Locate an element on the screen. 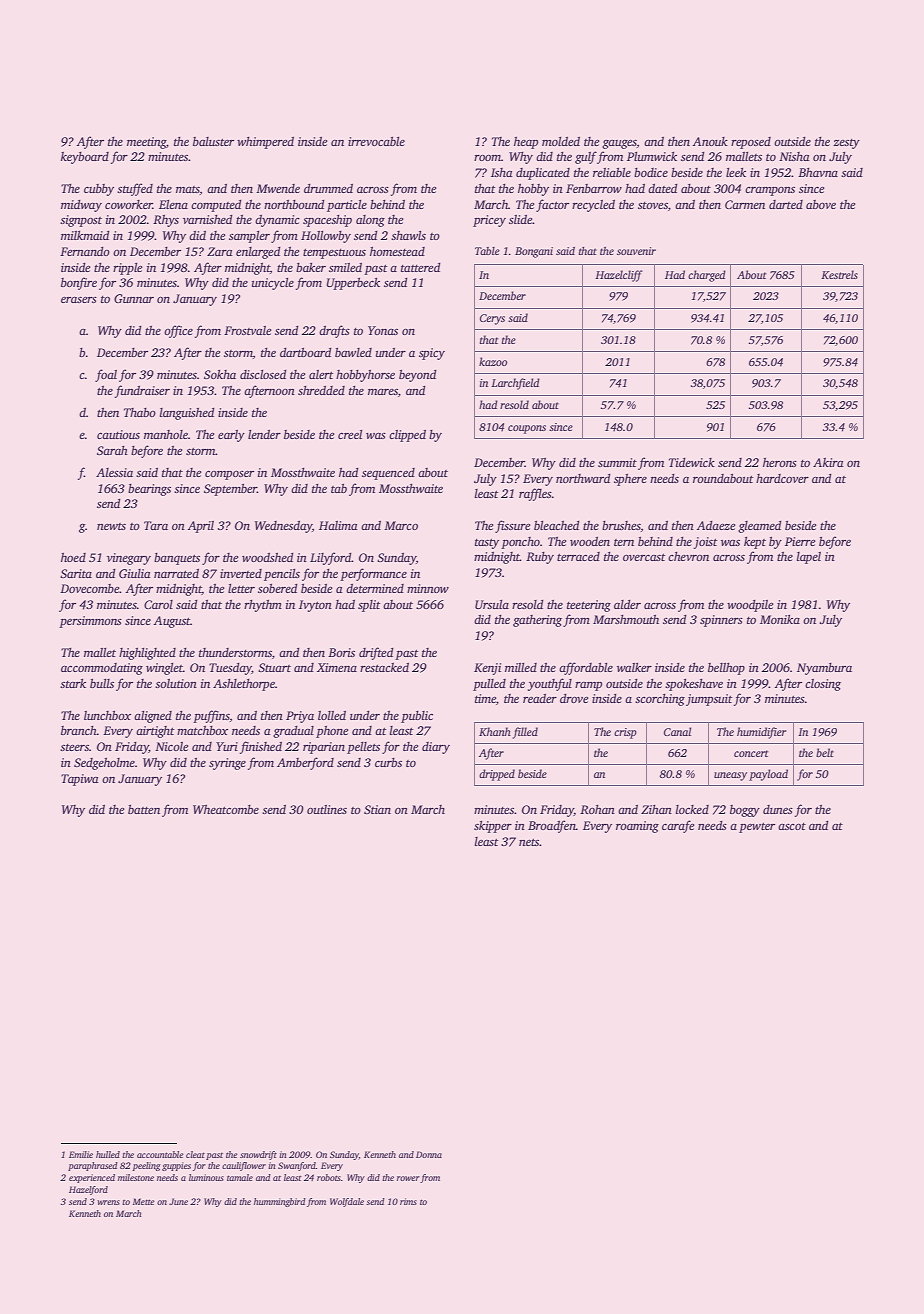 This screenshot has height=1314, width=924. sequenced is located at coordinates (388, 474).
